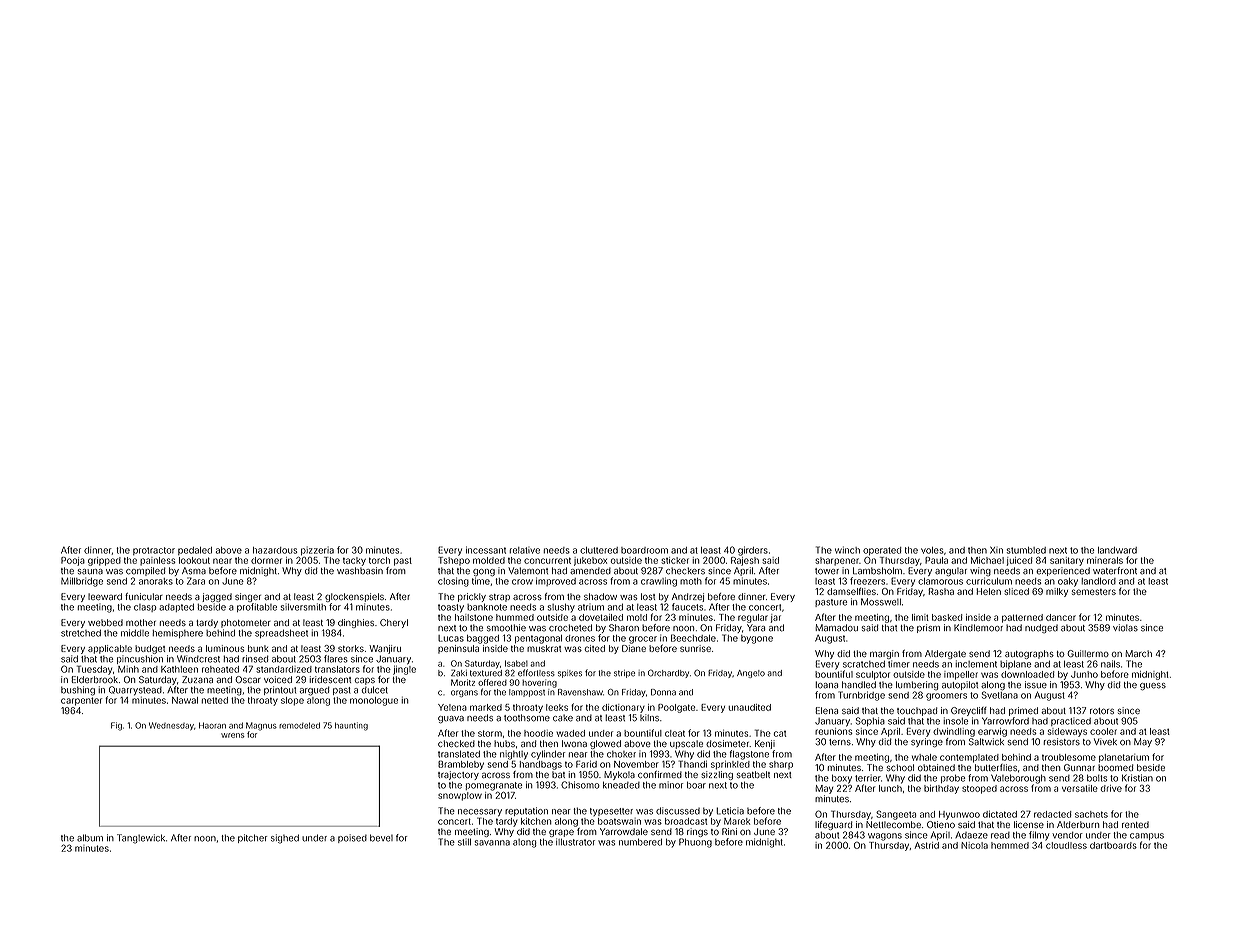 The width and height of the document is (1233, 952). Describe the element at coordinates (730, 765) in the document. I see `sprinkled` at that location.
